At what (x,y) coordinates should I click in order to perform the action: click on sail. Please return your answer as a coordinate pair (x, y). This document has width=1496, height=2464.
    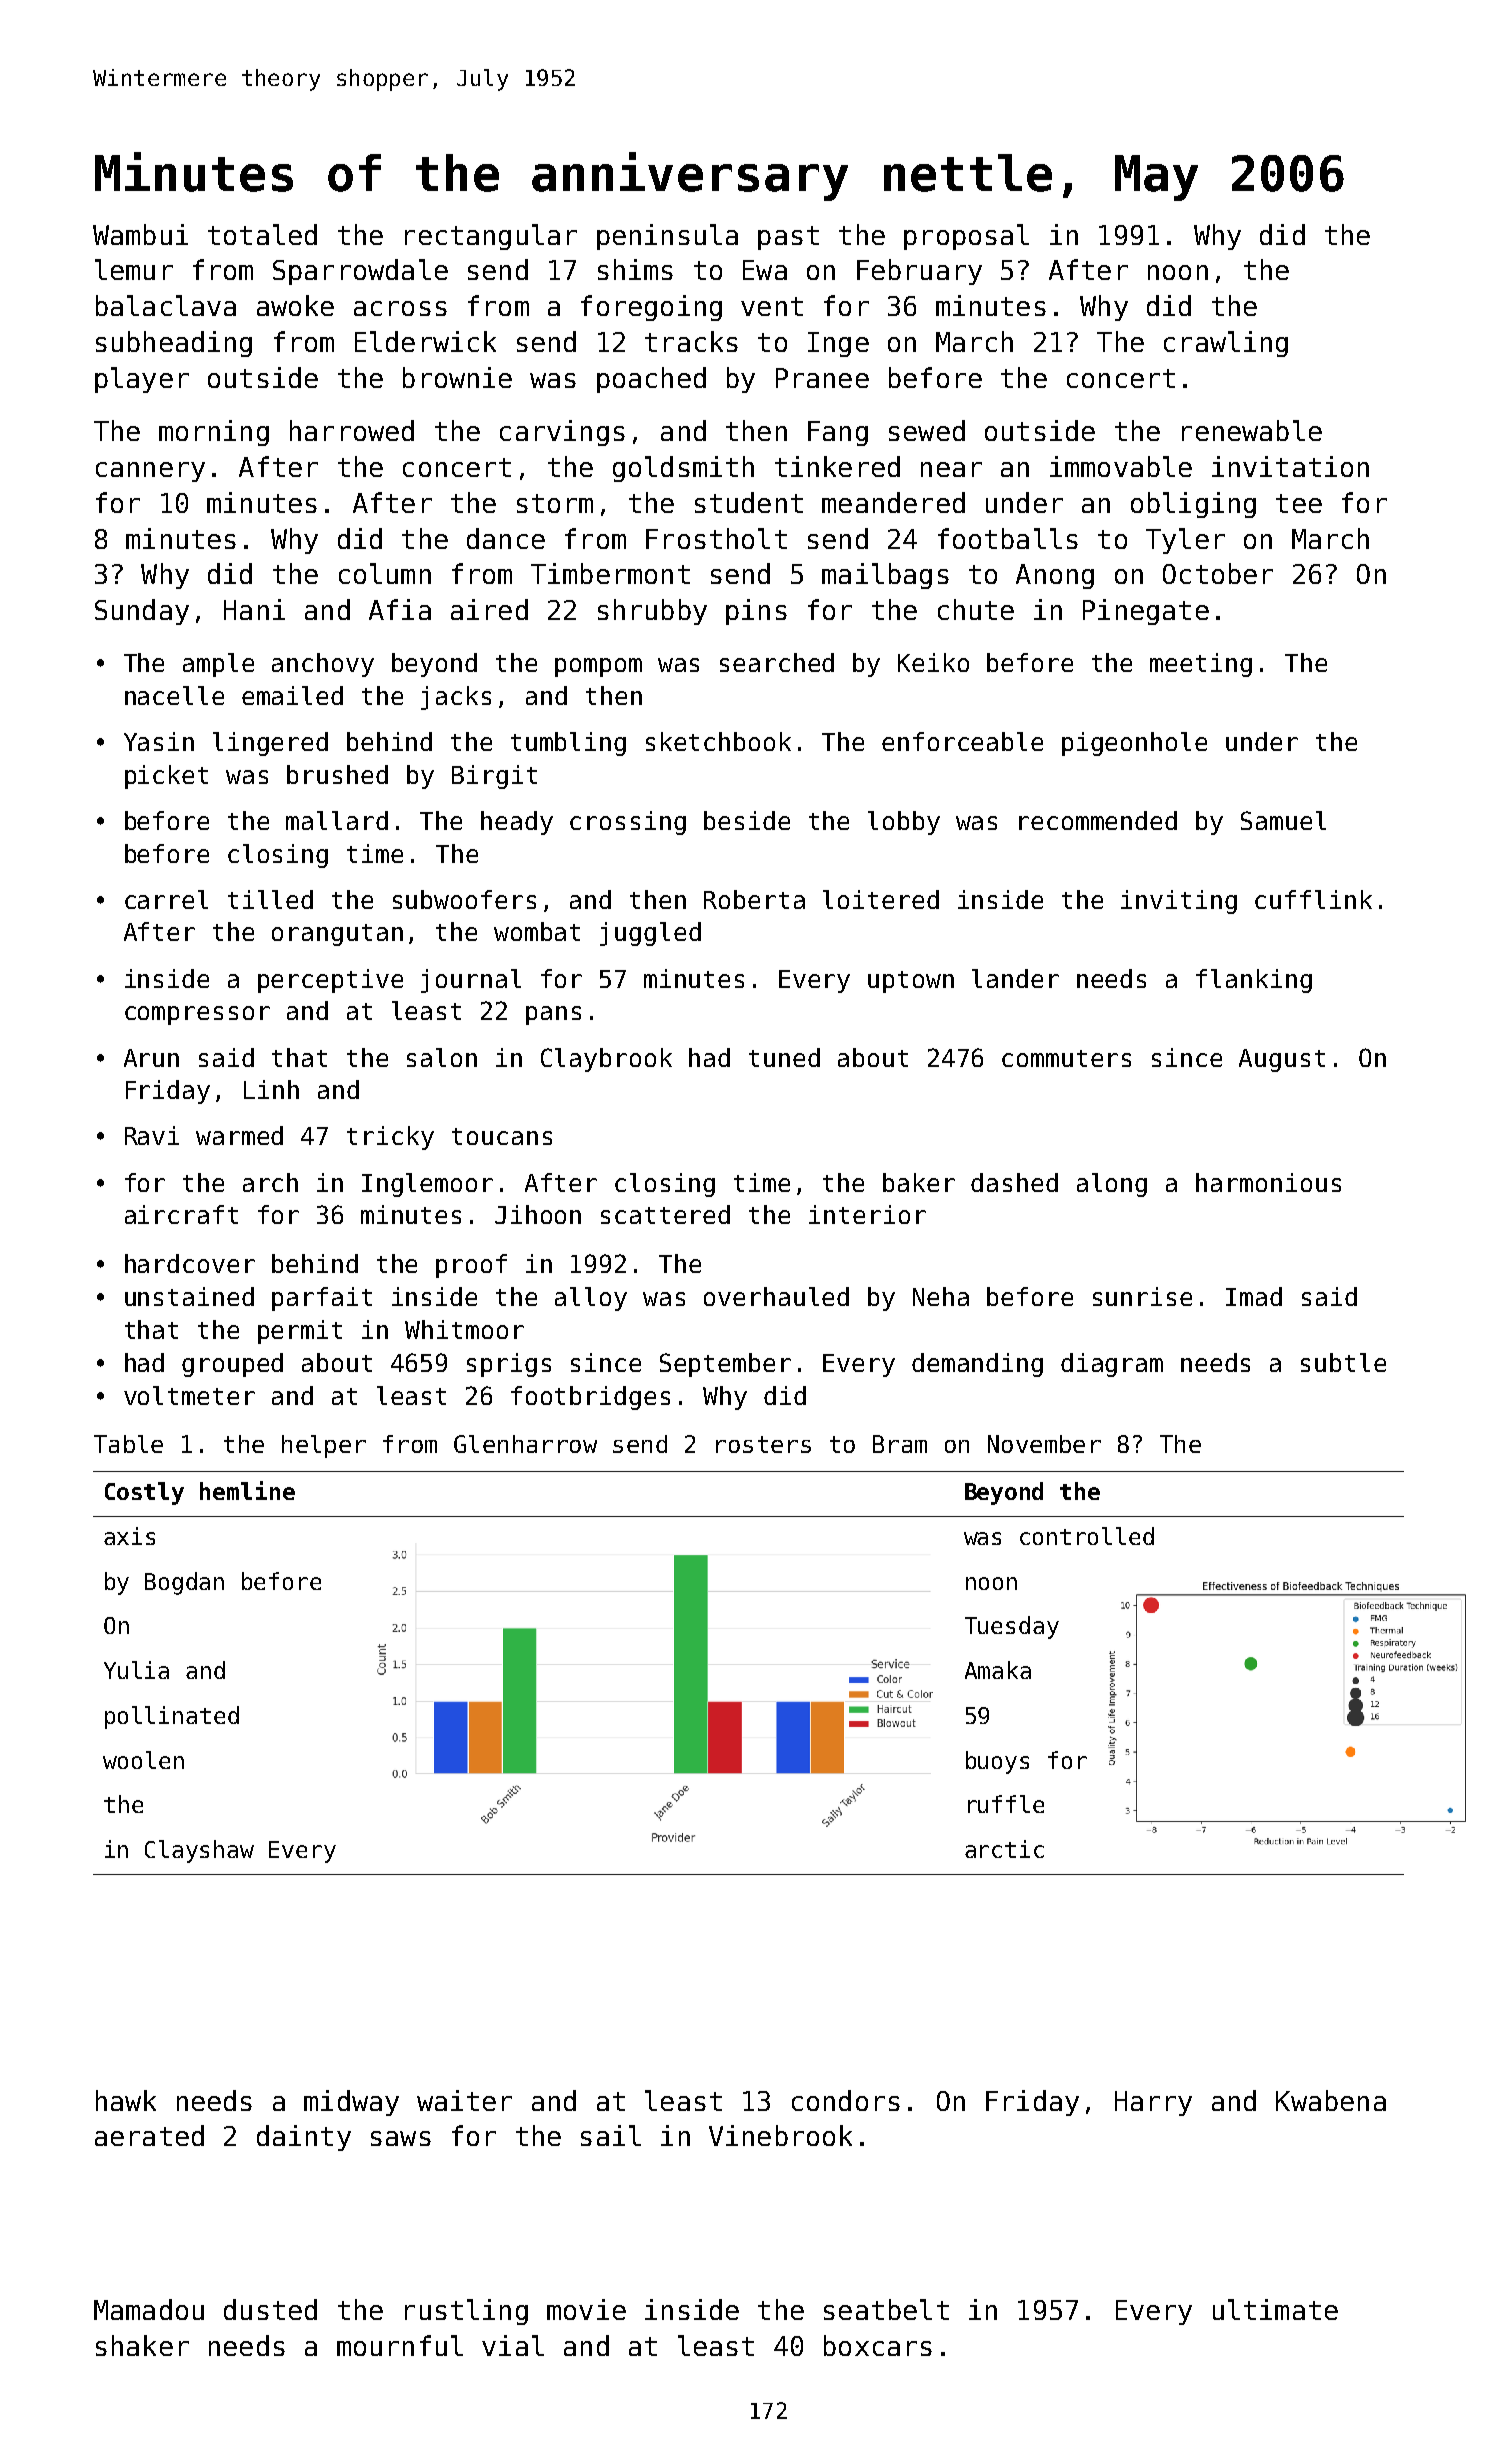
    Looking at the image, I should click on (611, 2135).
